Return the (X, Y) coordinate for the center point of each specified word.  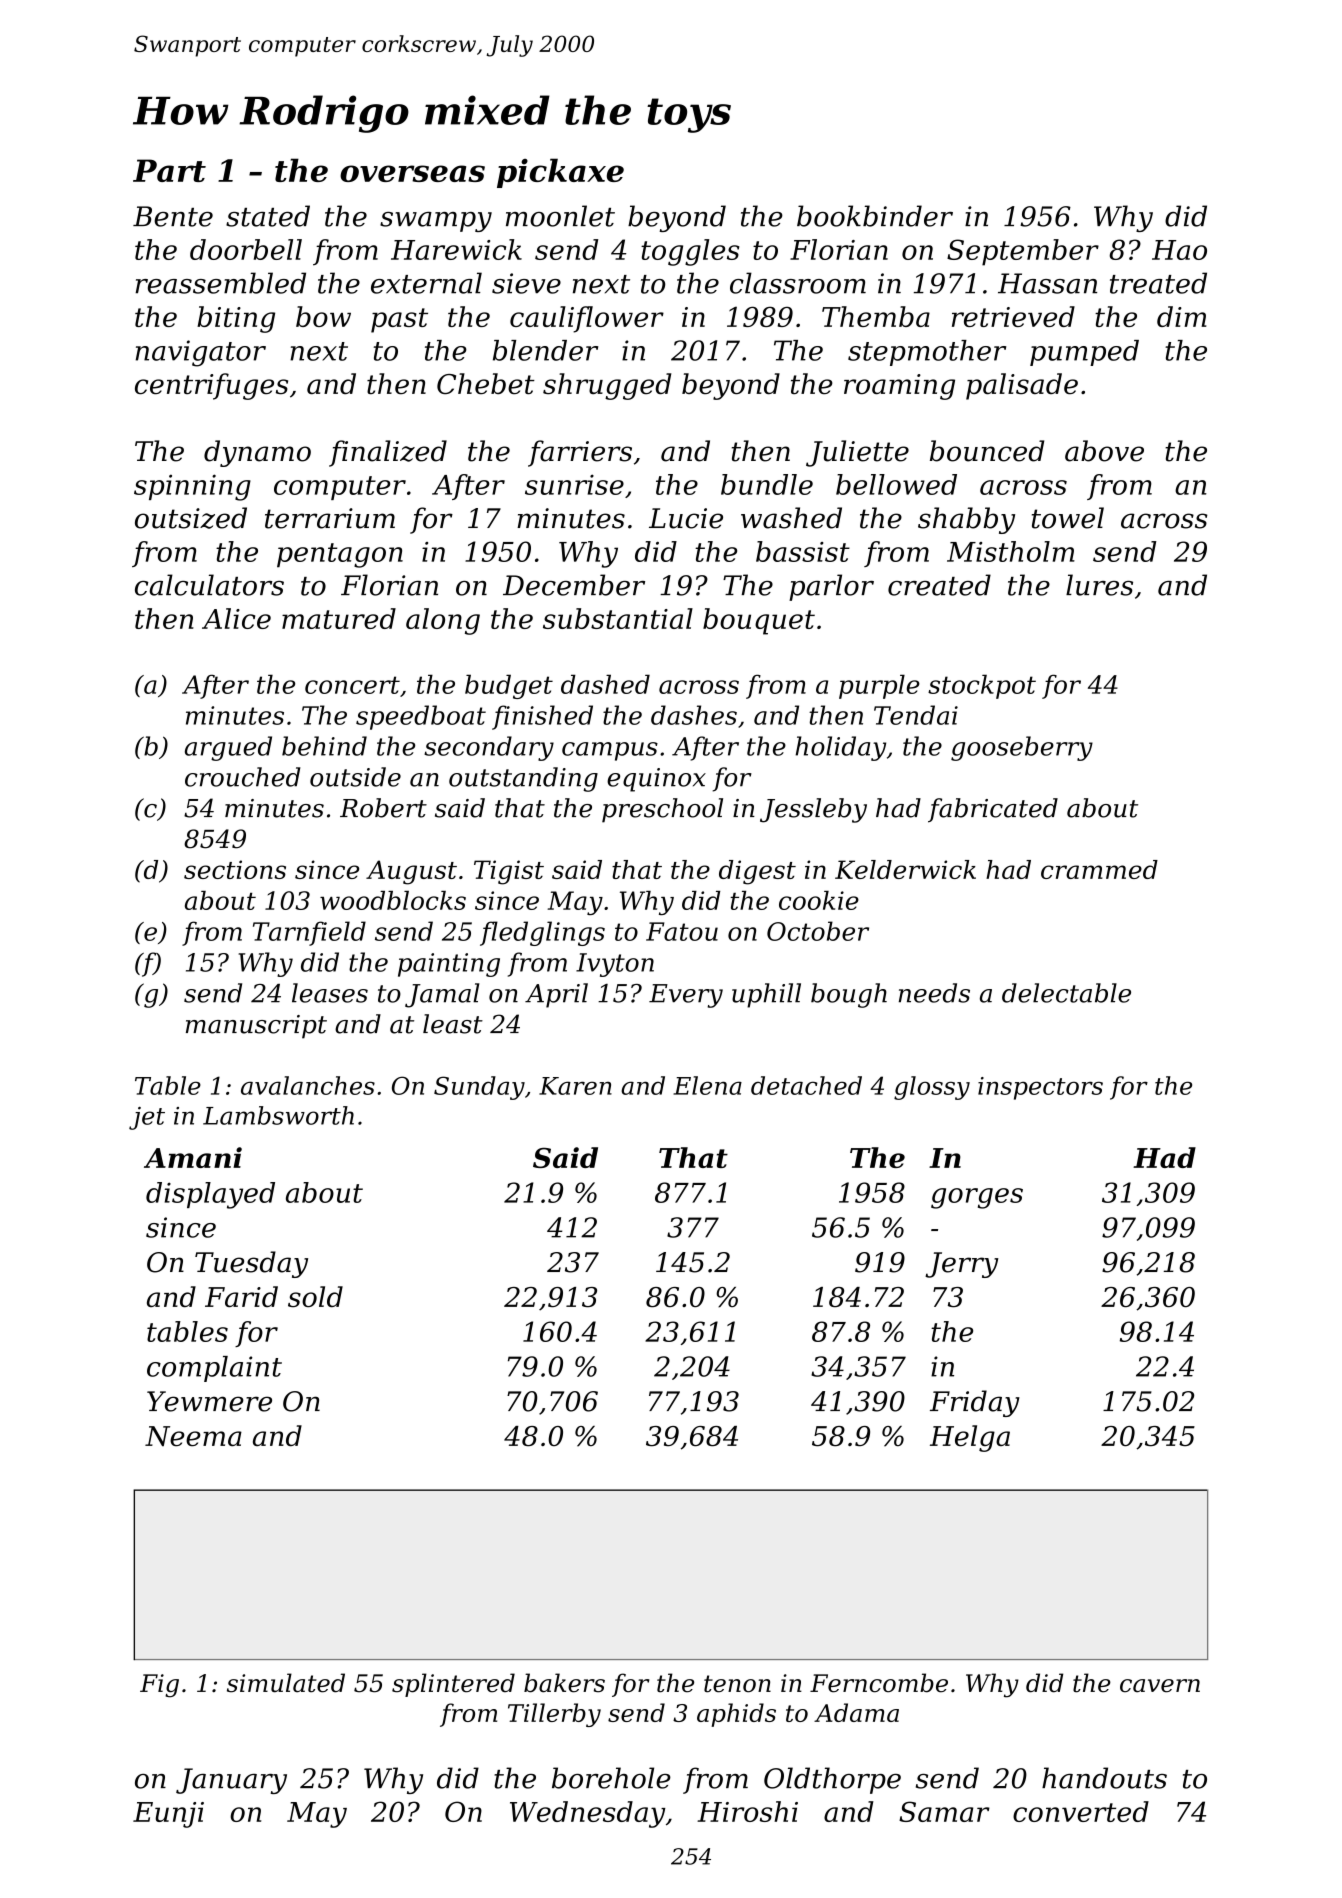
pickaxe (560, 173)
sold (315, 1296)
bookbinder (875, 216)
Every (686, 996)
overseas (412, 173)
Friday (975, 1403)
